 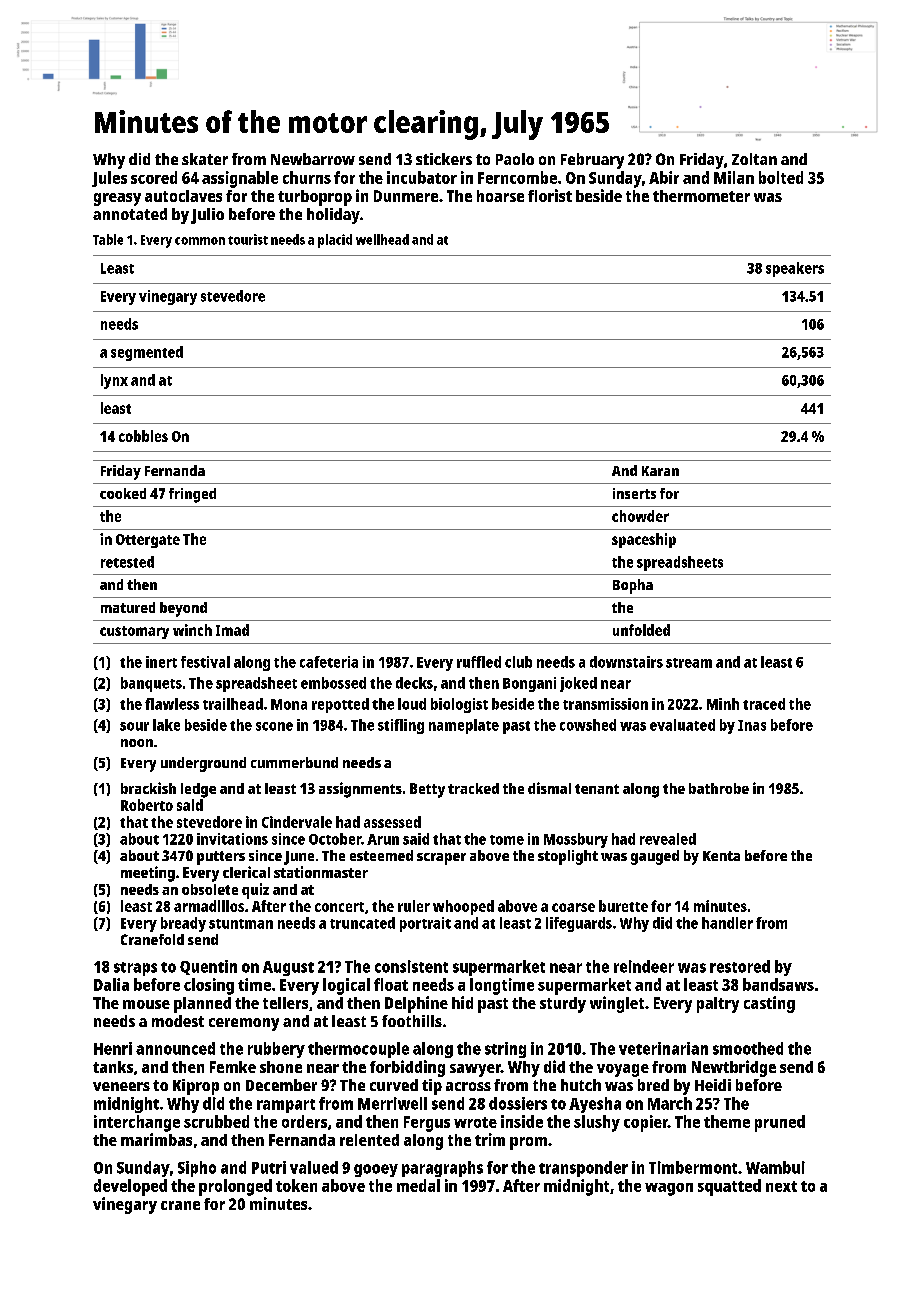 I want to click on Newbarrow, so click(x=313, y=159).
